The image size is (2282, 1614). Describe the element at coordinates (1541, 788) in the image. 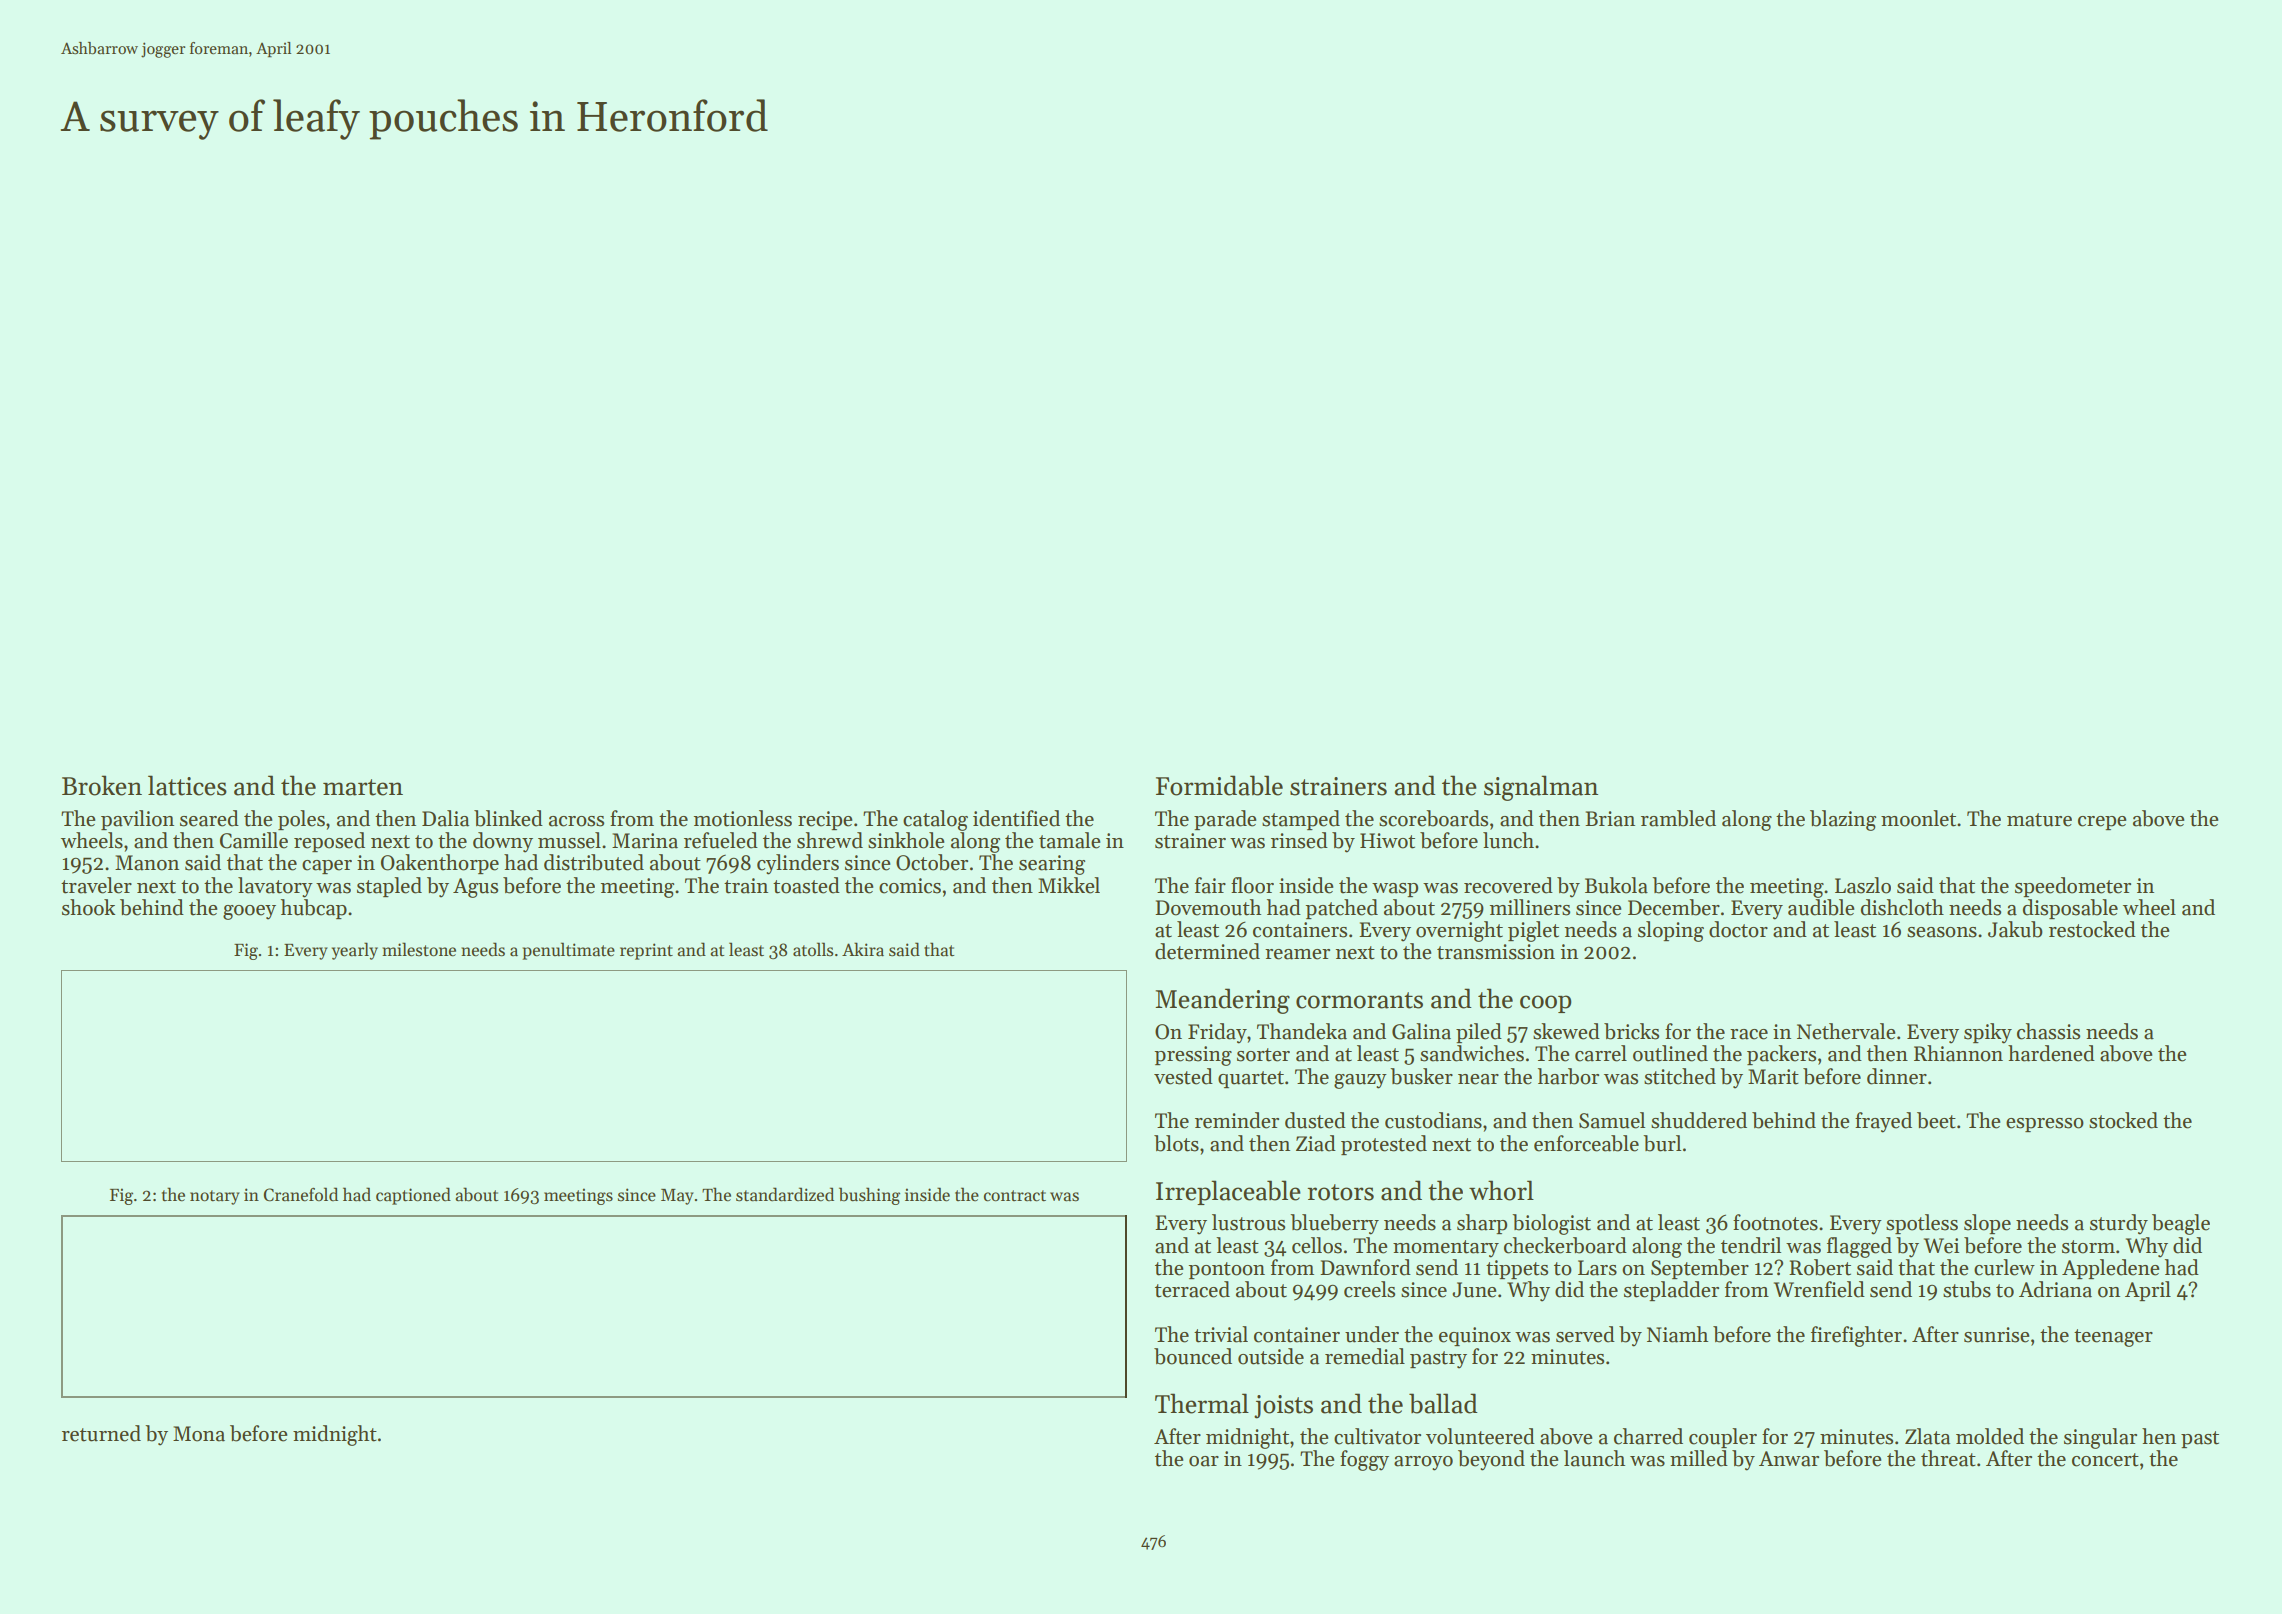

I see `signalman` at that location.
